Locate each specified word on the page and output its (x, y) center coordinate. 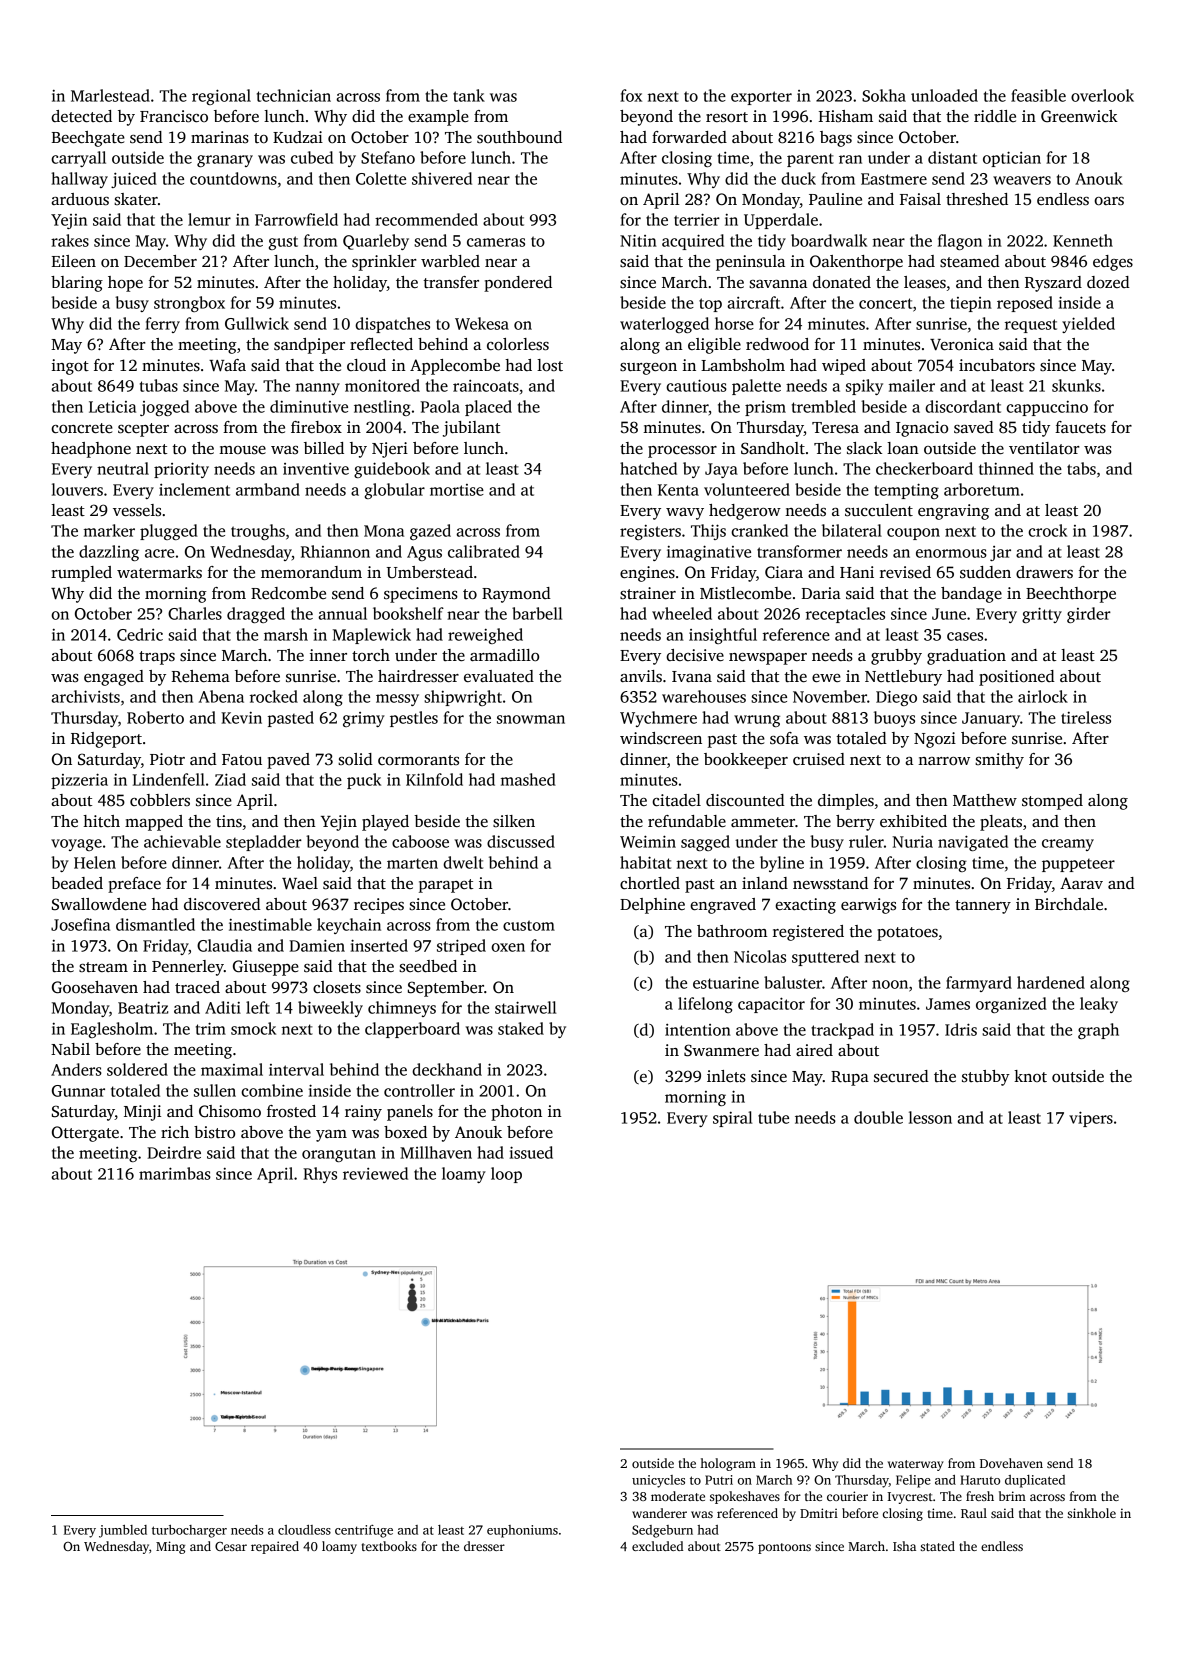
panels (410, 1113)
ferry (162, 325)
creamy (1068, 845)
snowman (531, 719)
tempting (906, 491)
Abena (221, 696)
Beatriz (143, 1008)
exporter (761, 98)
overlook (1102, 95)
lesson (930, 1117)
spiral (732, 1119)
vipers (1091, 1119)
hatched (648, 468)
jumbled (123, 1531)
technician (294, 95)
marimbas (175, 1173)
